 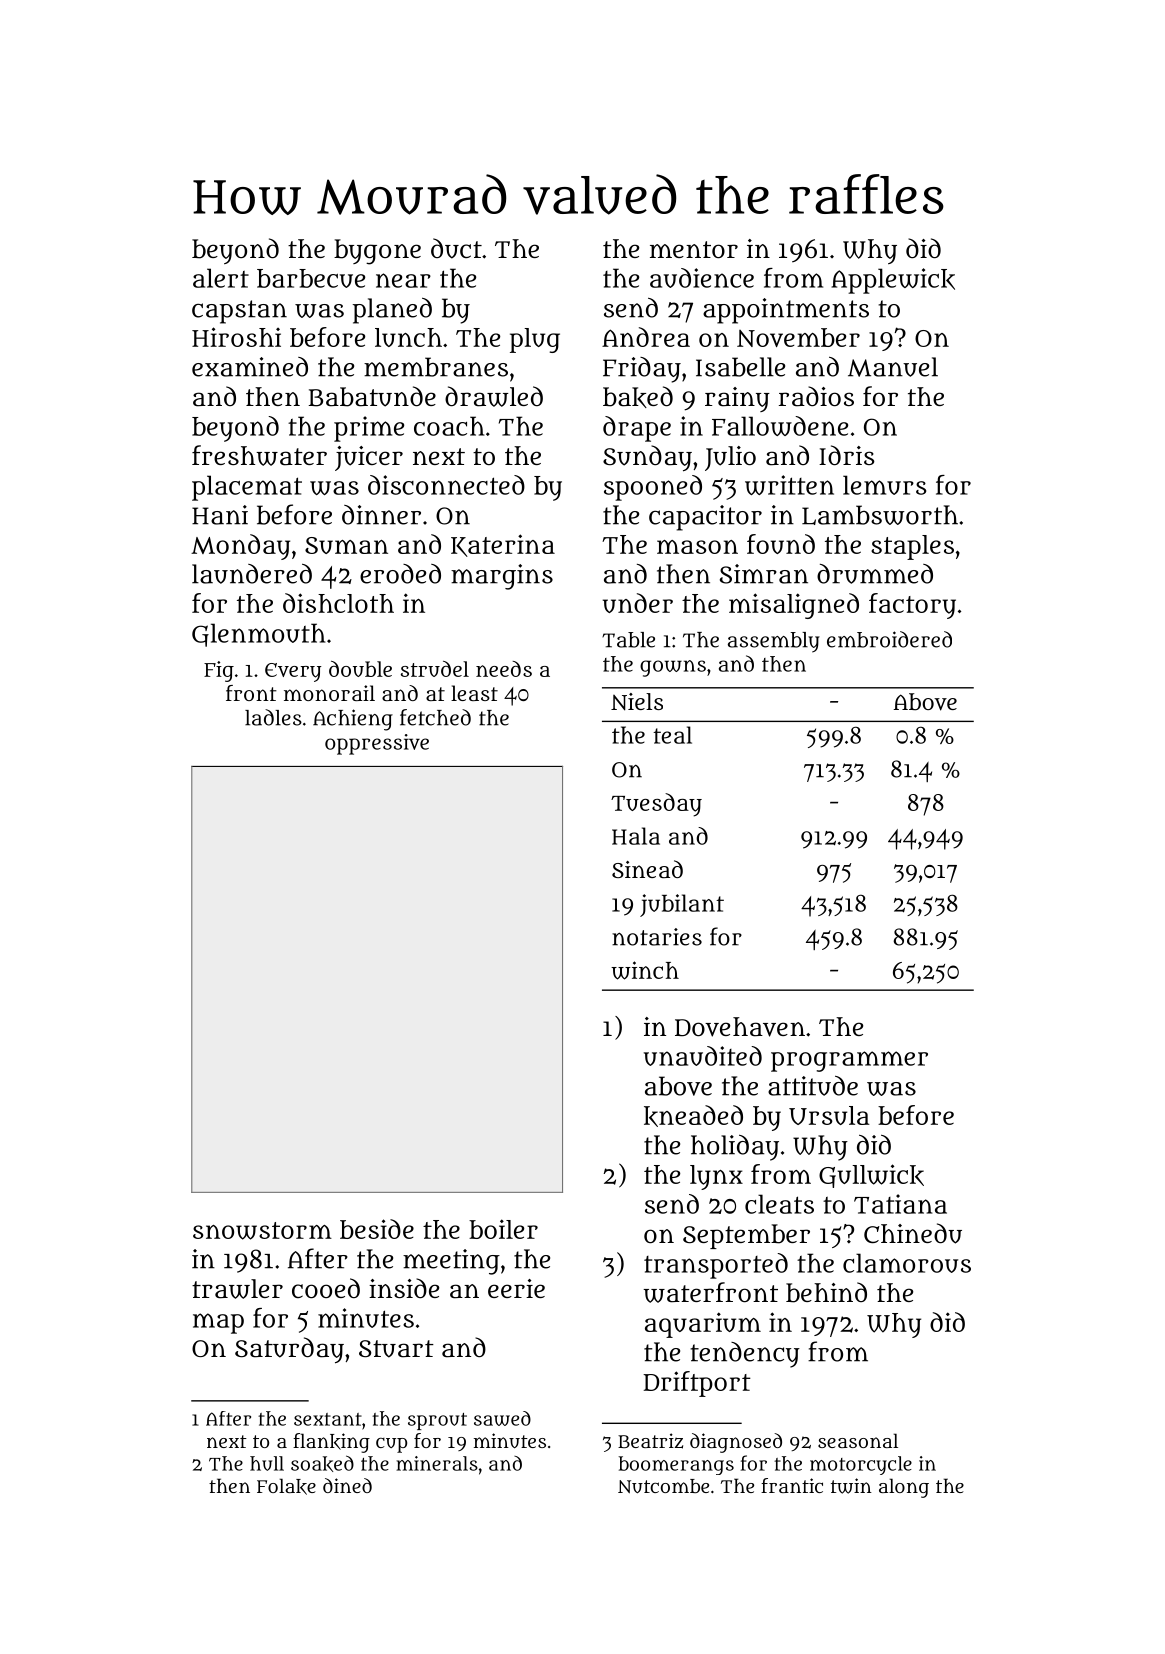 I want to click on factory, so click(x=912, y=606).
